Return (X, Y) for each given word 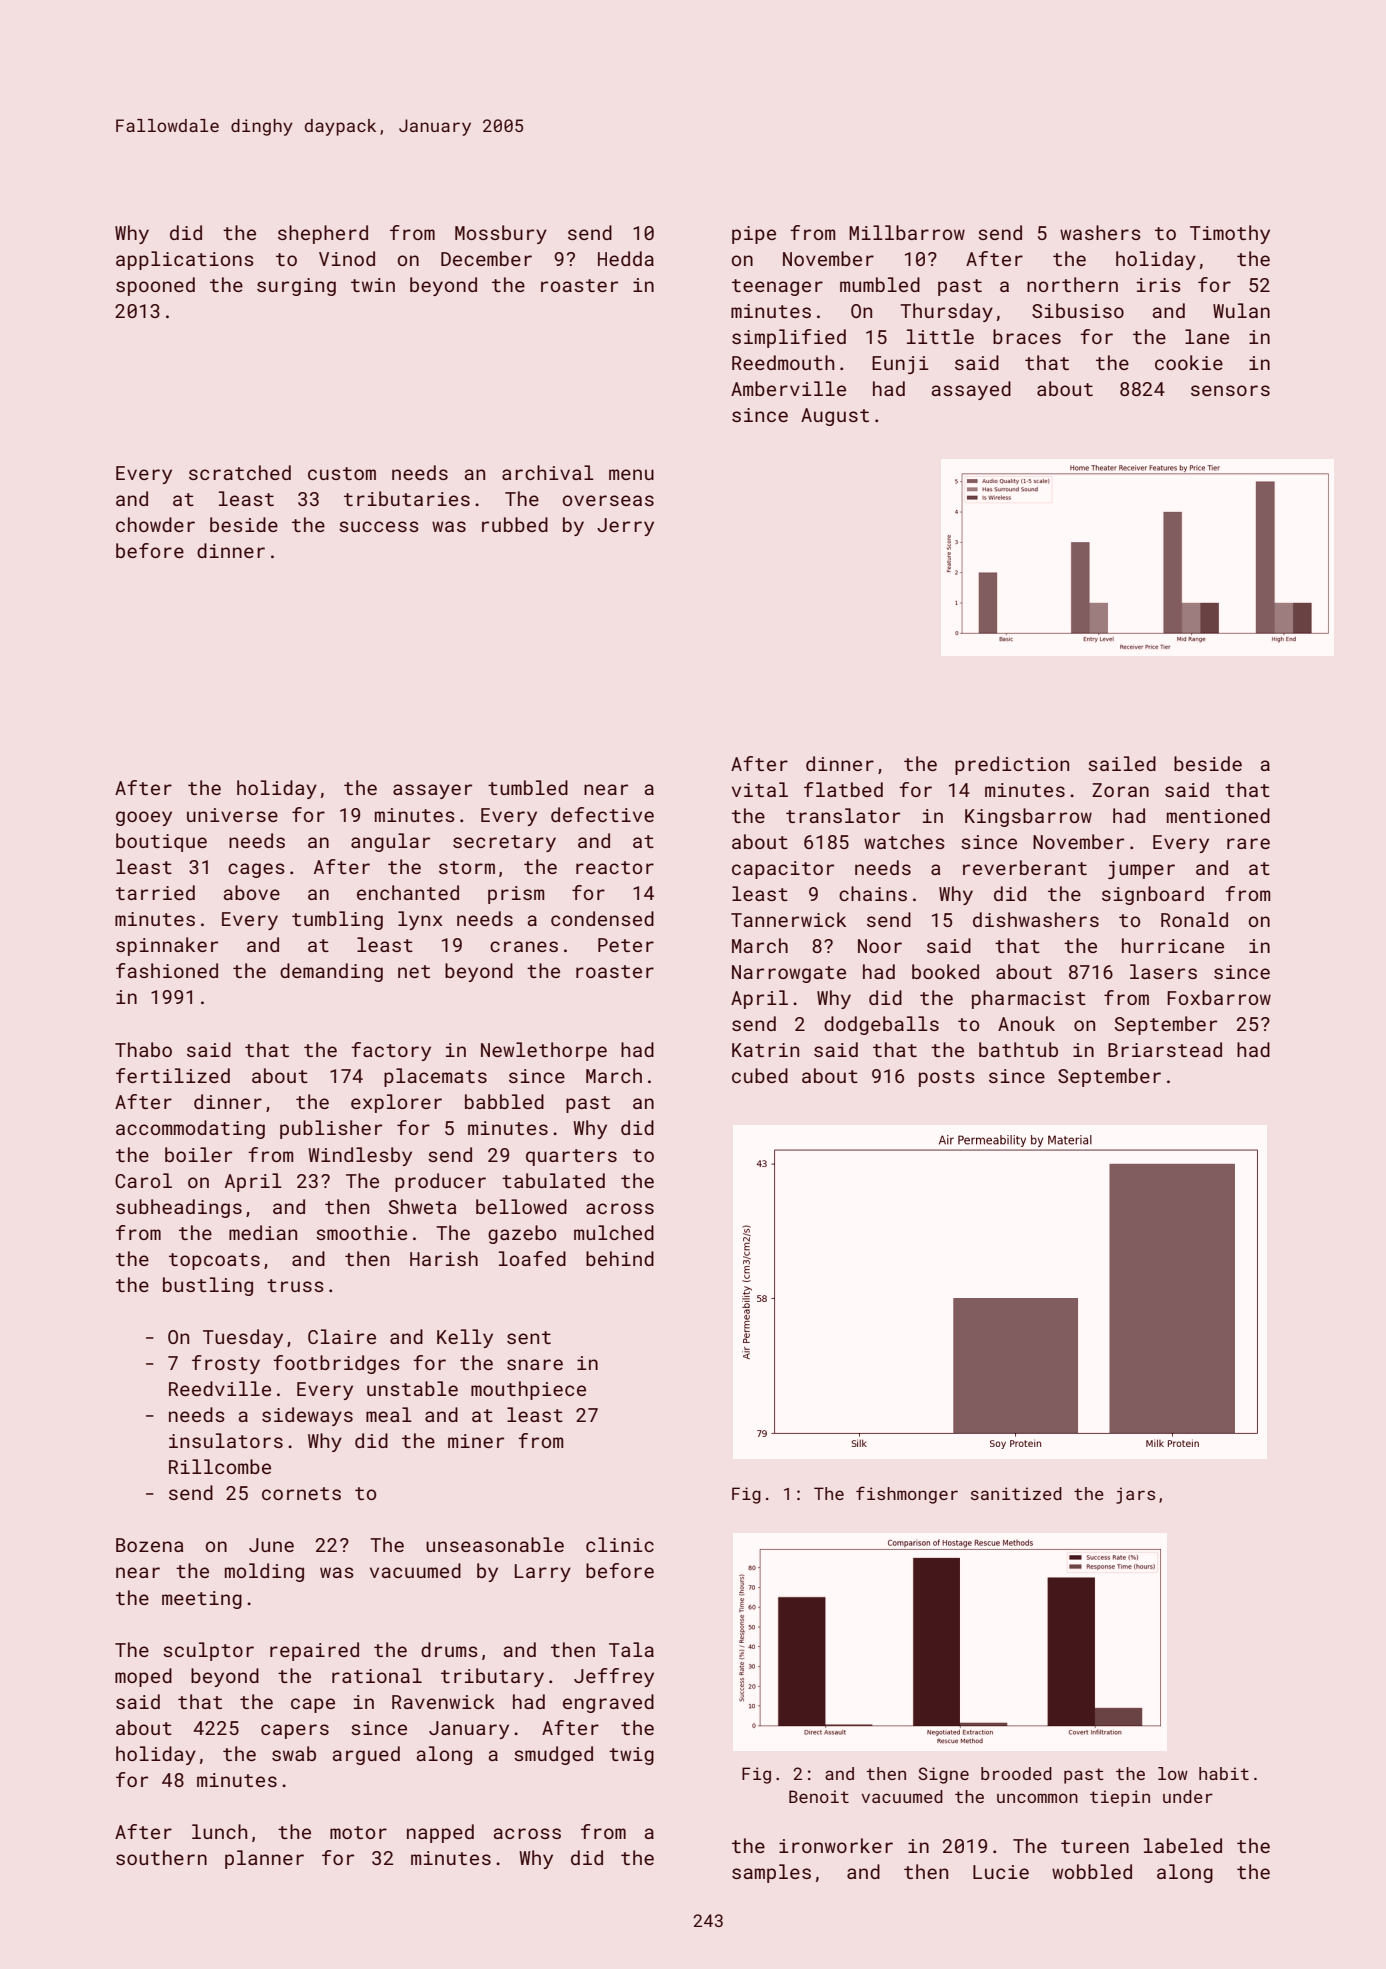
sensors (1230, 390)
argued (366, 1755)
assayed (971, 390)
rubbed (515, 524)
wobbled (1092, 1871)
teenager (777, 287)
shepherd (323, 234)
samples (771, 1873)
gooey (144, 818)
